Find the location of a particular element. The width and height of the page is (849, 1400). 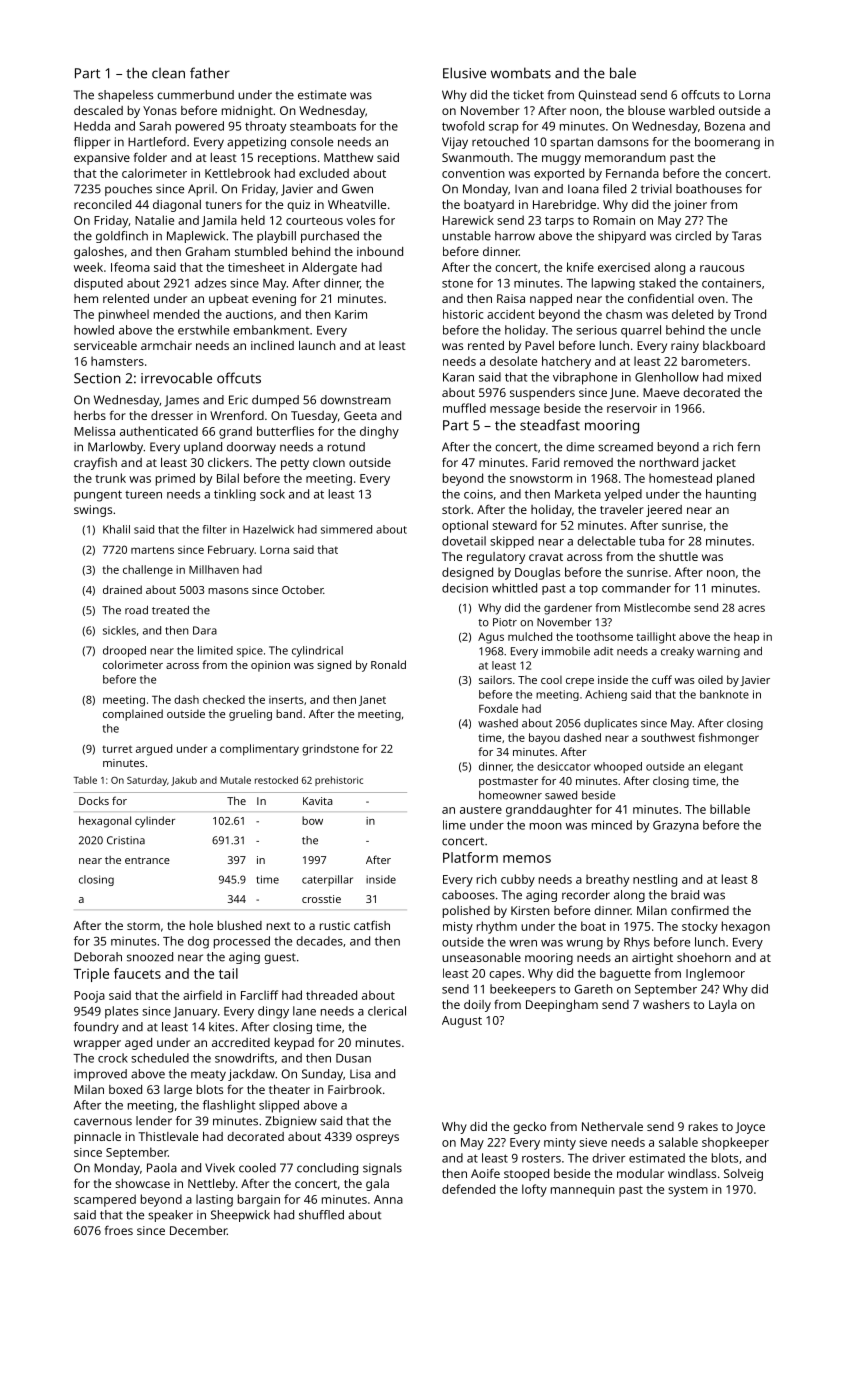

staked is located at coordinates (657, 283).
